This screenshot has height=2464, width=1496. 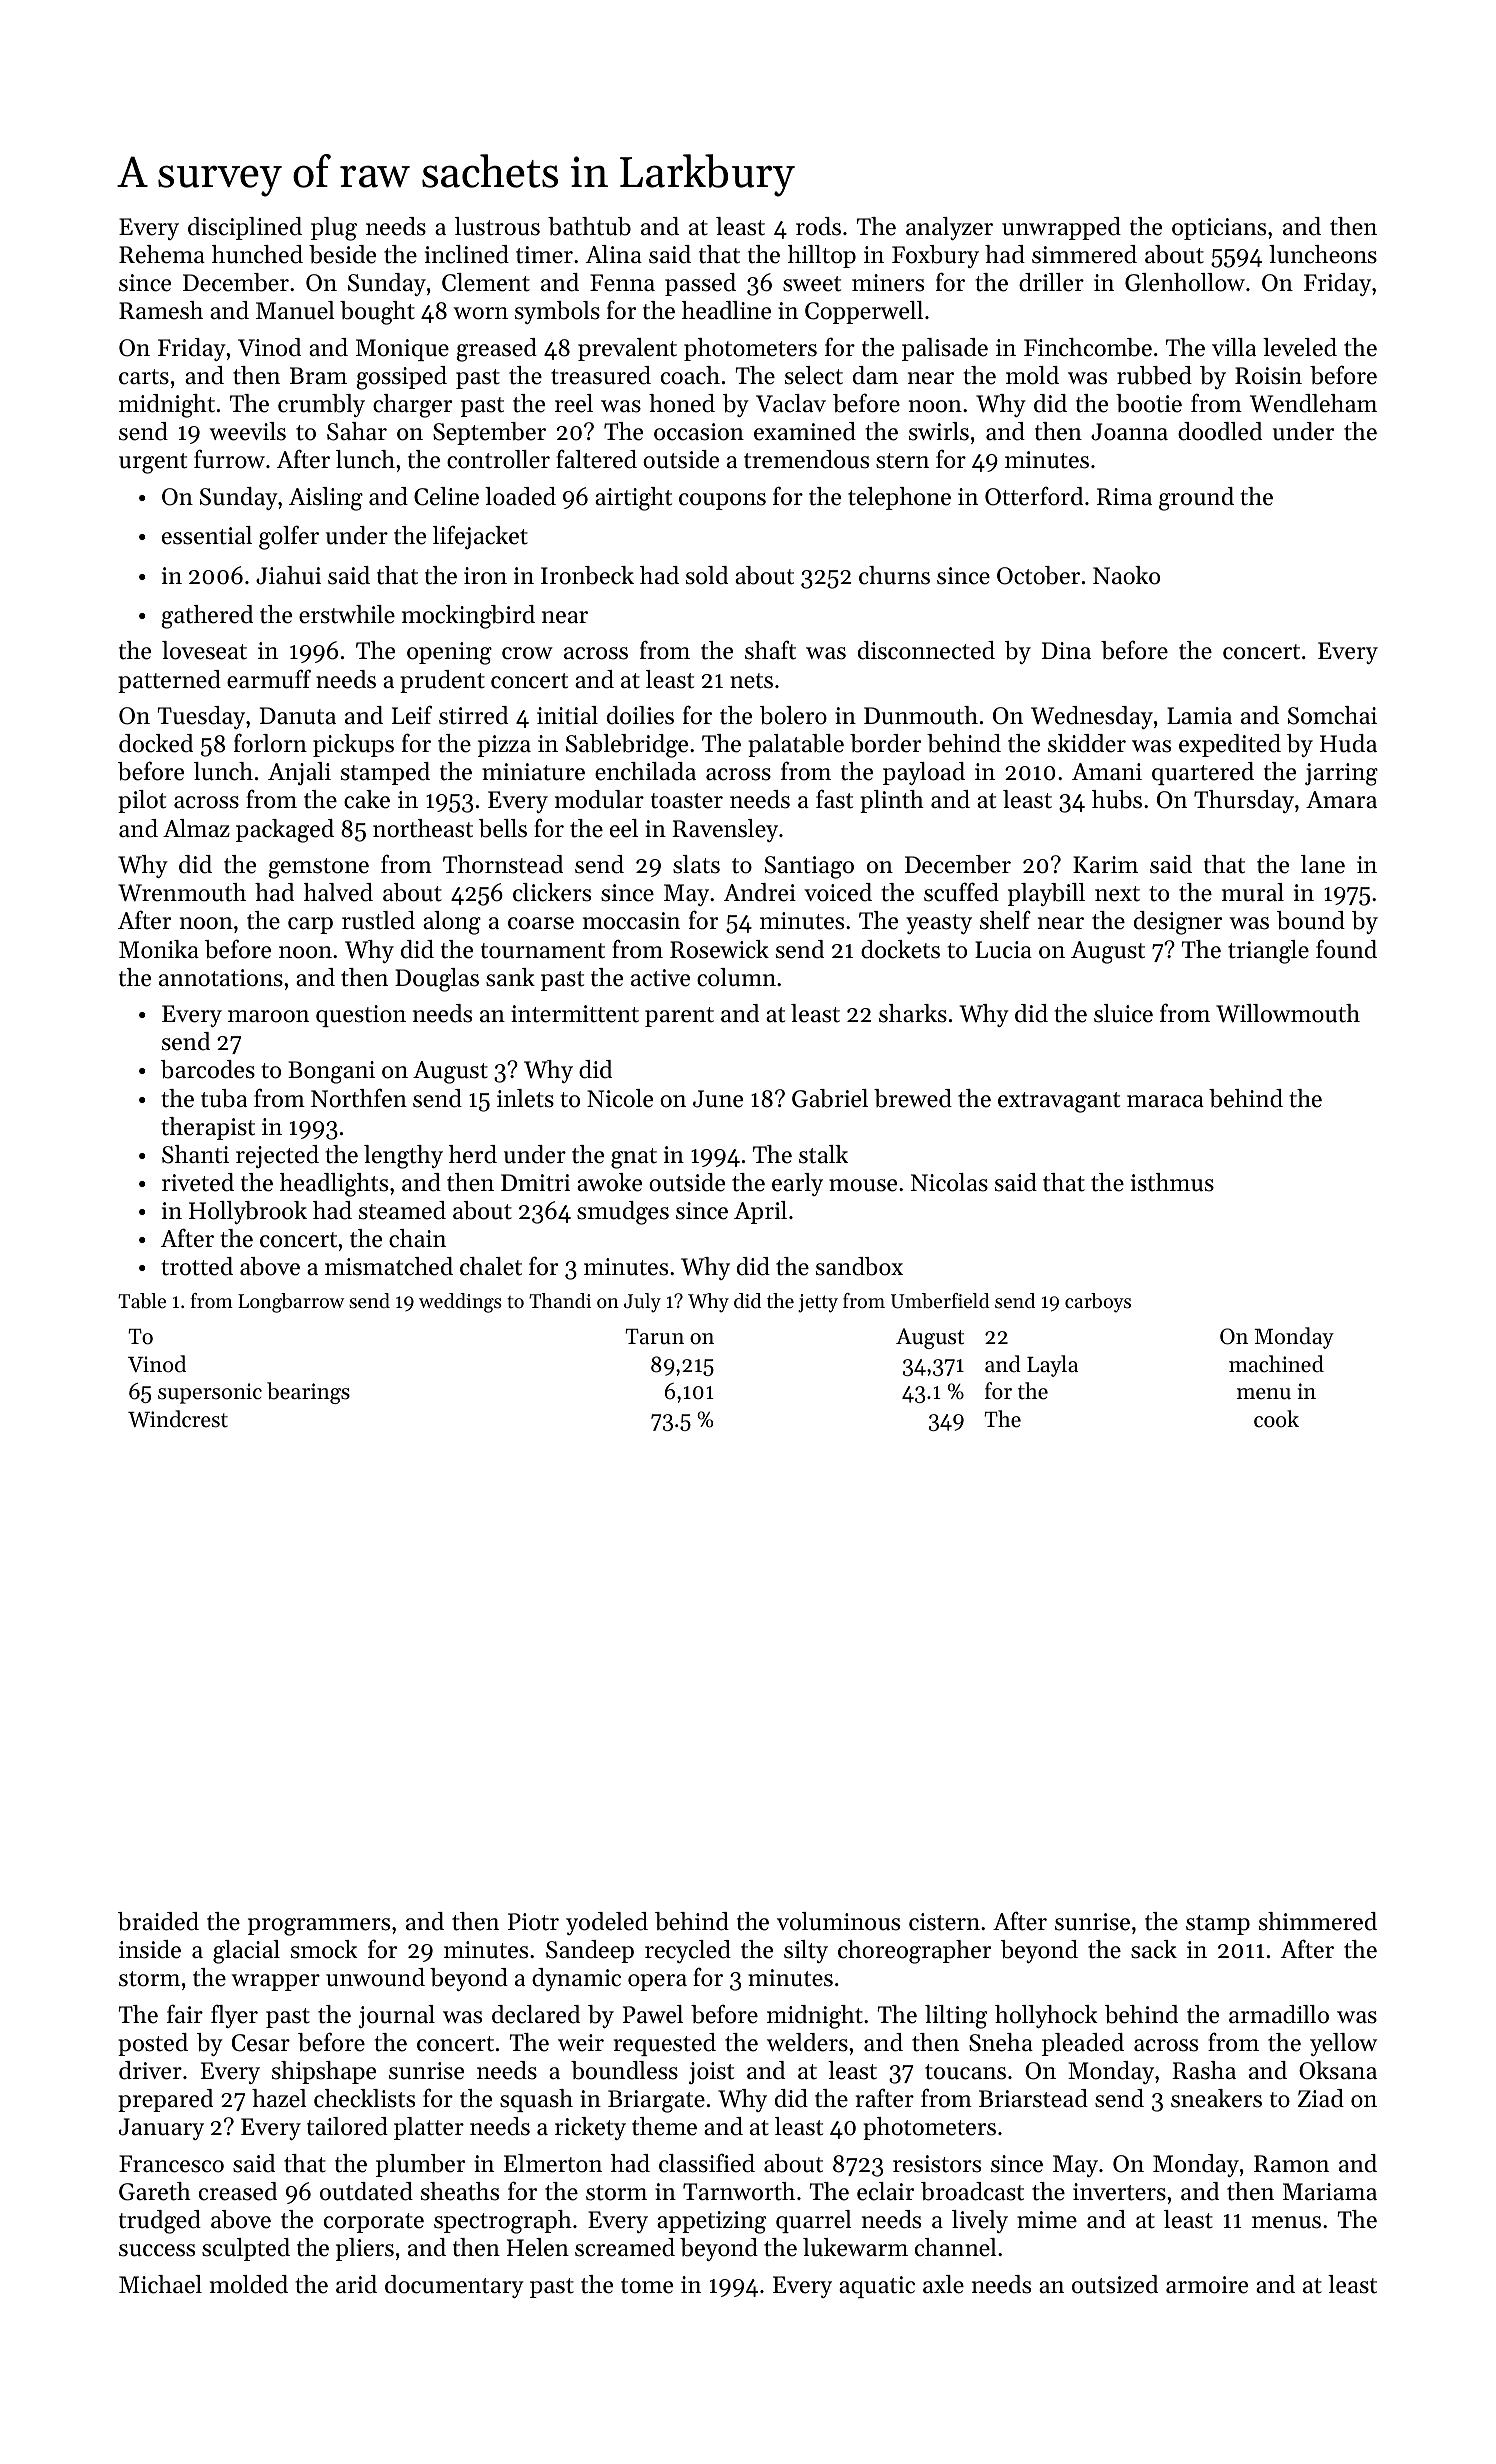 I want to click on arid, so click(x=356, y=2284).
